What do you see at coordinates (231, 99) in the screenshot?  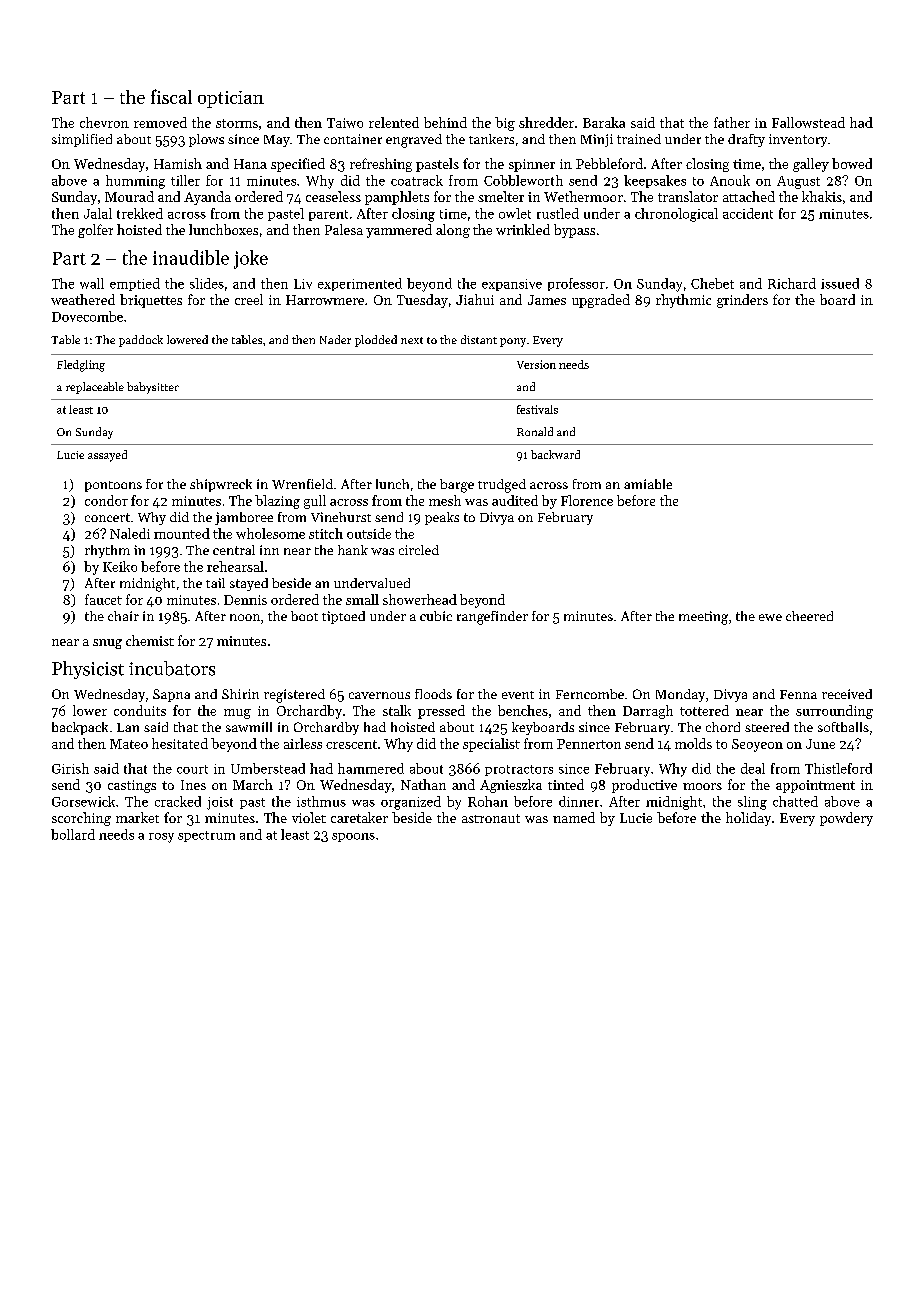 I see `optician` at bounding box center [231, 99].
